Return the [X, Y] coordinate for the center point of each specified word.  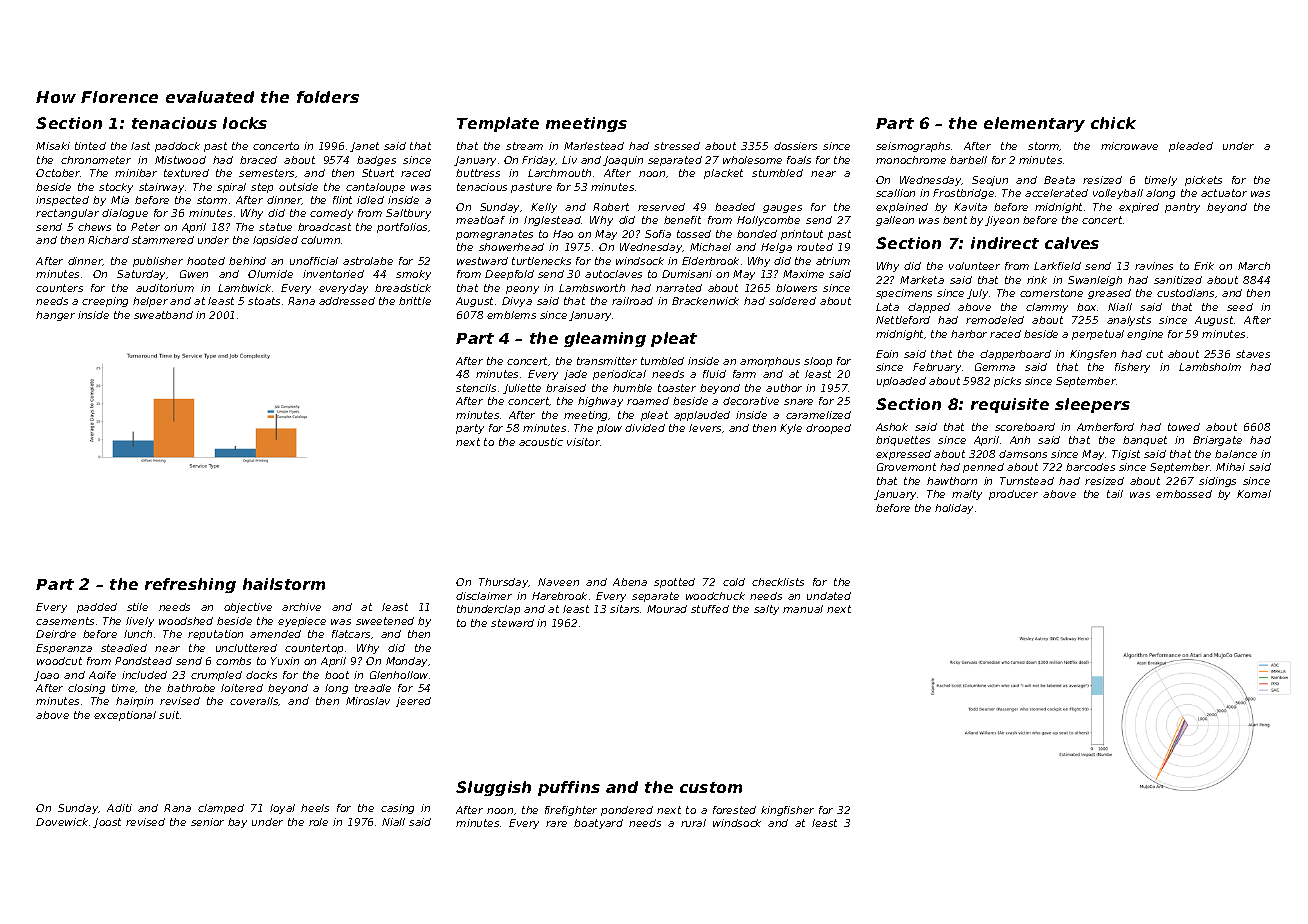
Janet [364, 147]
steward [512, 623]
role [318, 822]
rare [556, 824]
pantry [1182, 208]
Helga [776, 248]
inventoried [333, 274]
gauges [782, 209]
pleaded [1191, 147]
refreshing [190, 585]
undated [829, 596]
